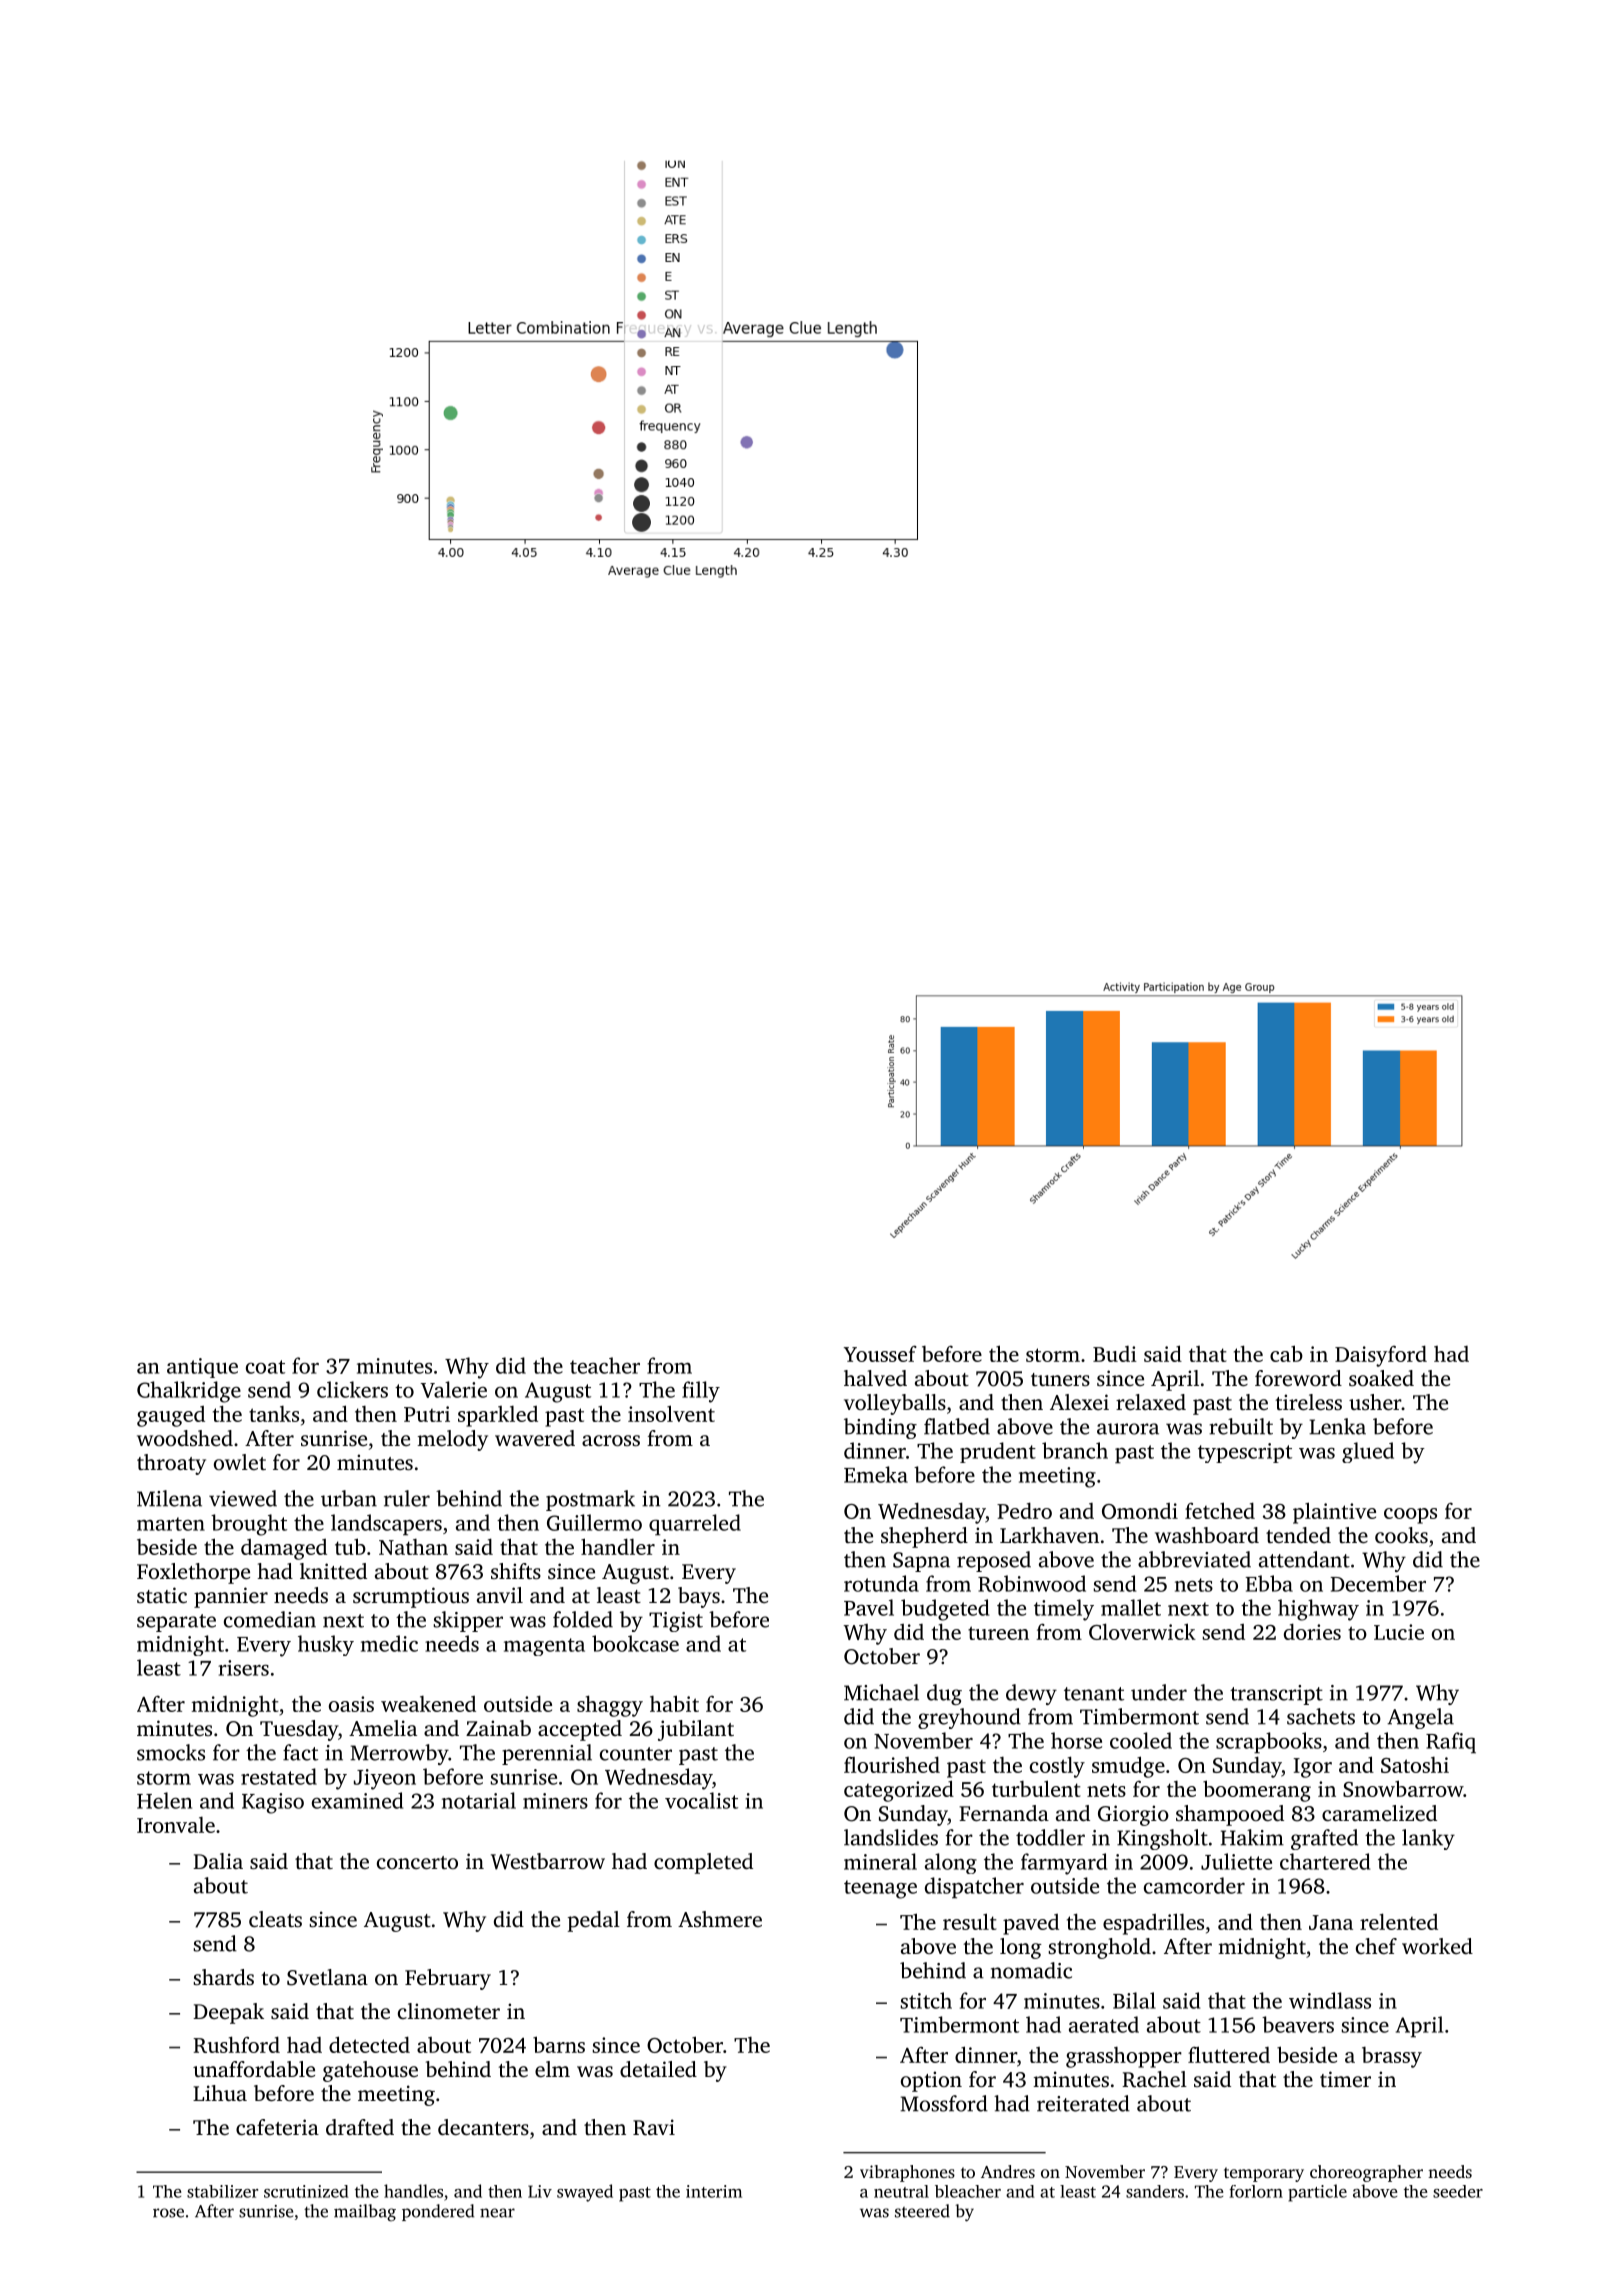 This document has height=2292, width=1620. Describe the element at coordinates (944, 2103) in the document. I see `Mossford` at that location.
